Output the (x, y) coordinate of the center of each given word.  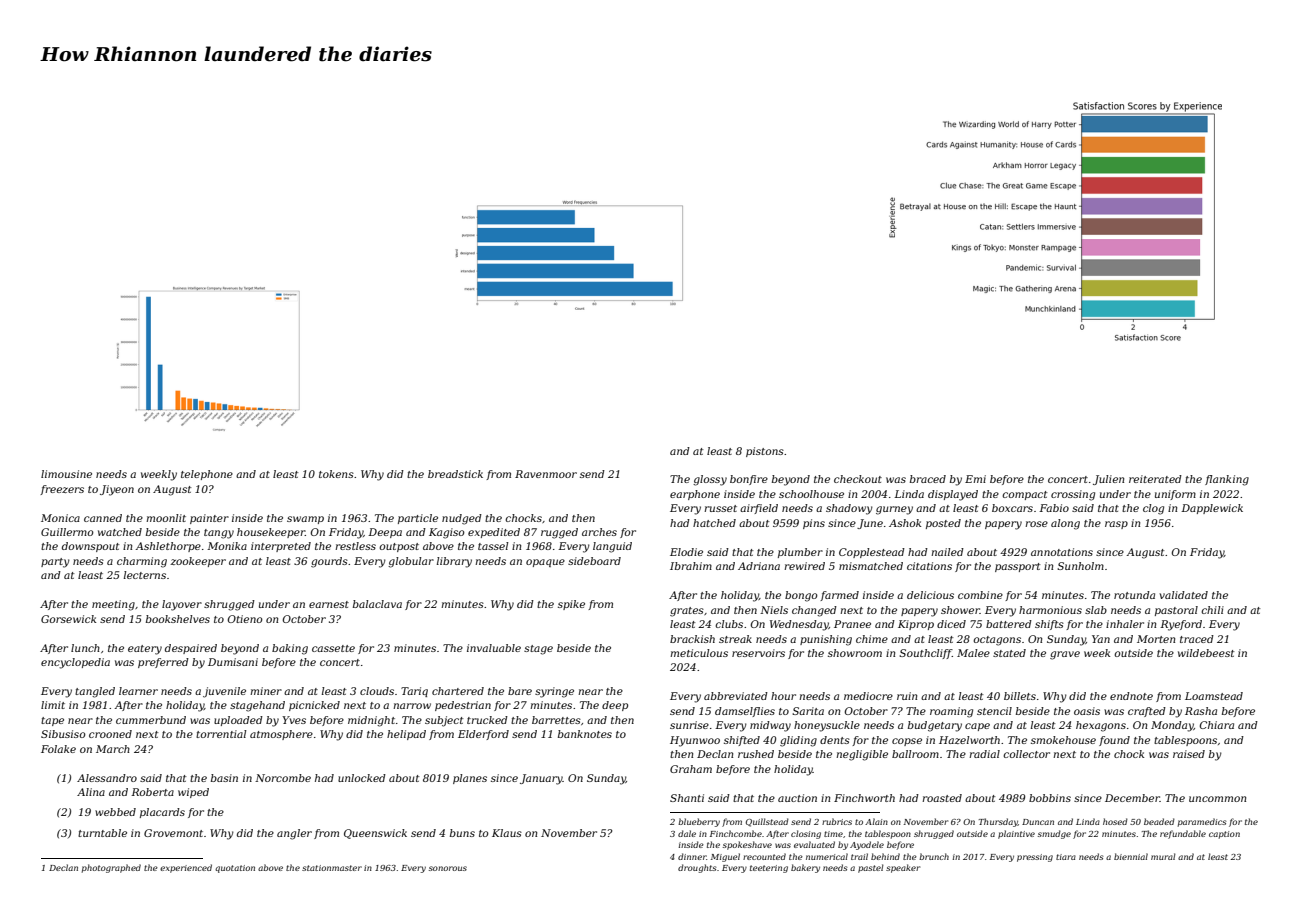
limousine (66, 474)
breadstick (455, 474)
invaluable (494, 648)
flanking (1227, 480)
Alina (91, 792)
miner (266, 691)
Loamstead (1214, 696)
